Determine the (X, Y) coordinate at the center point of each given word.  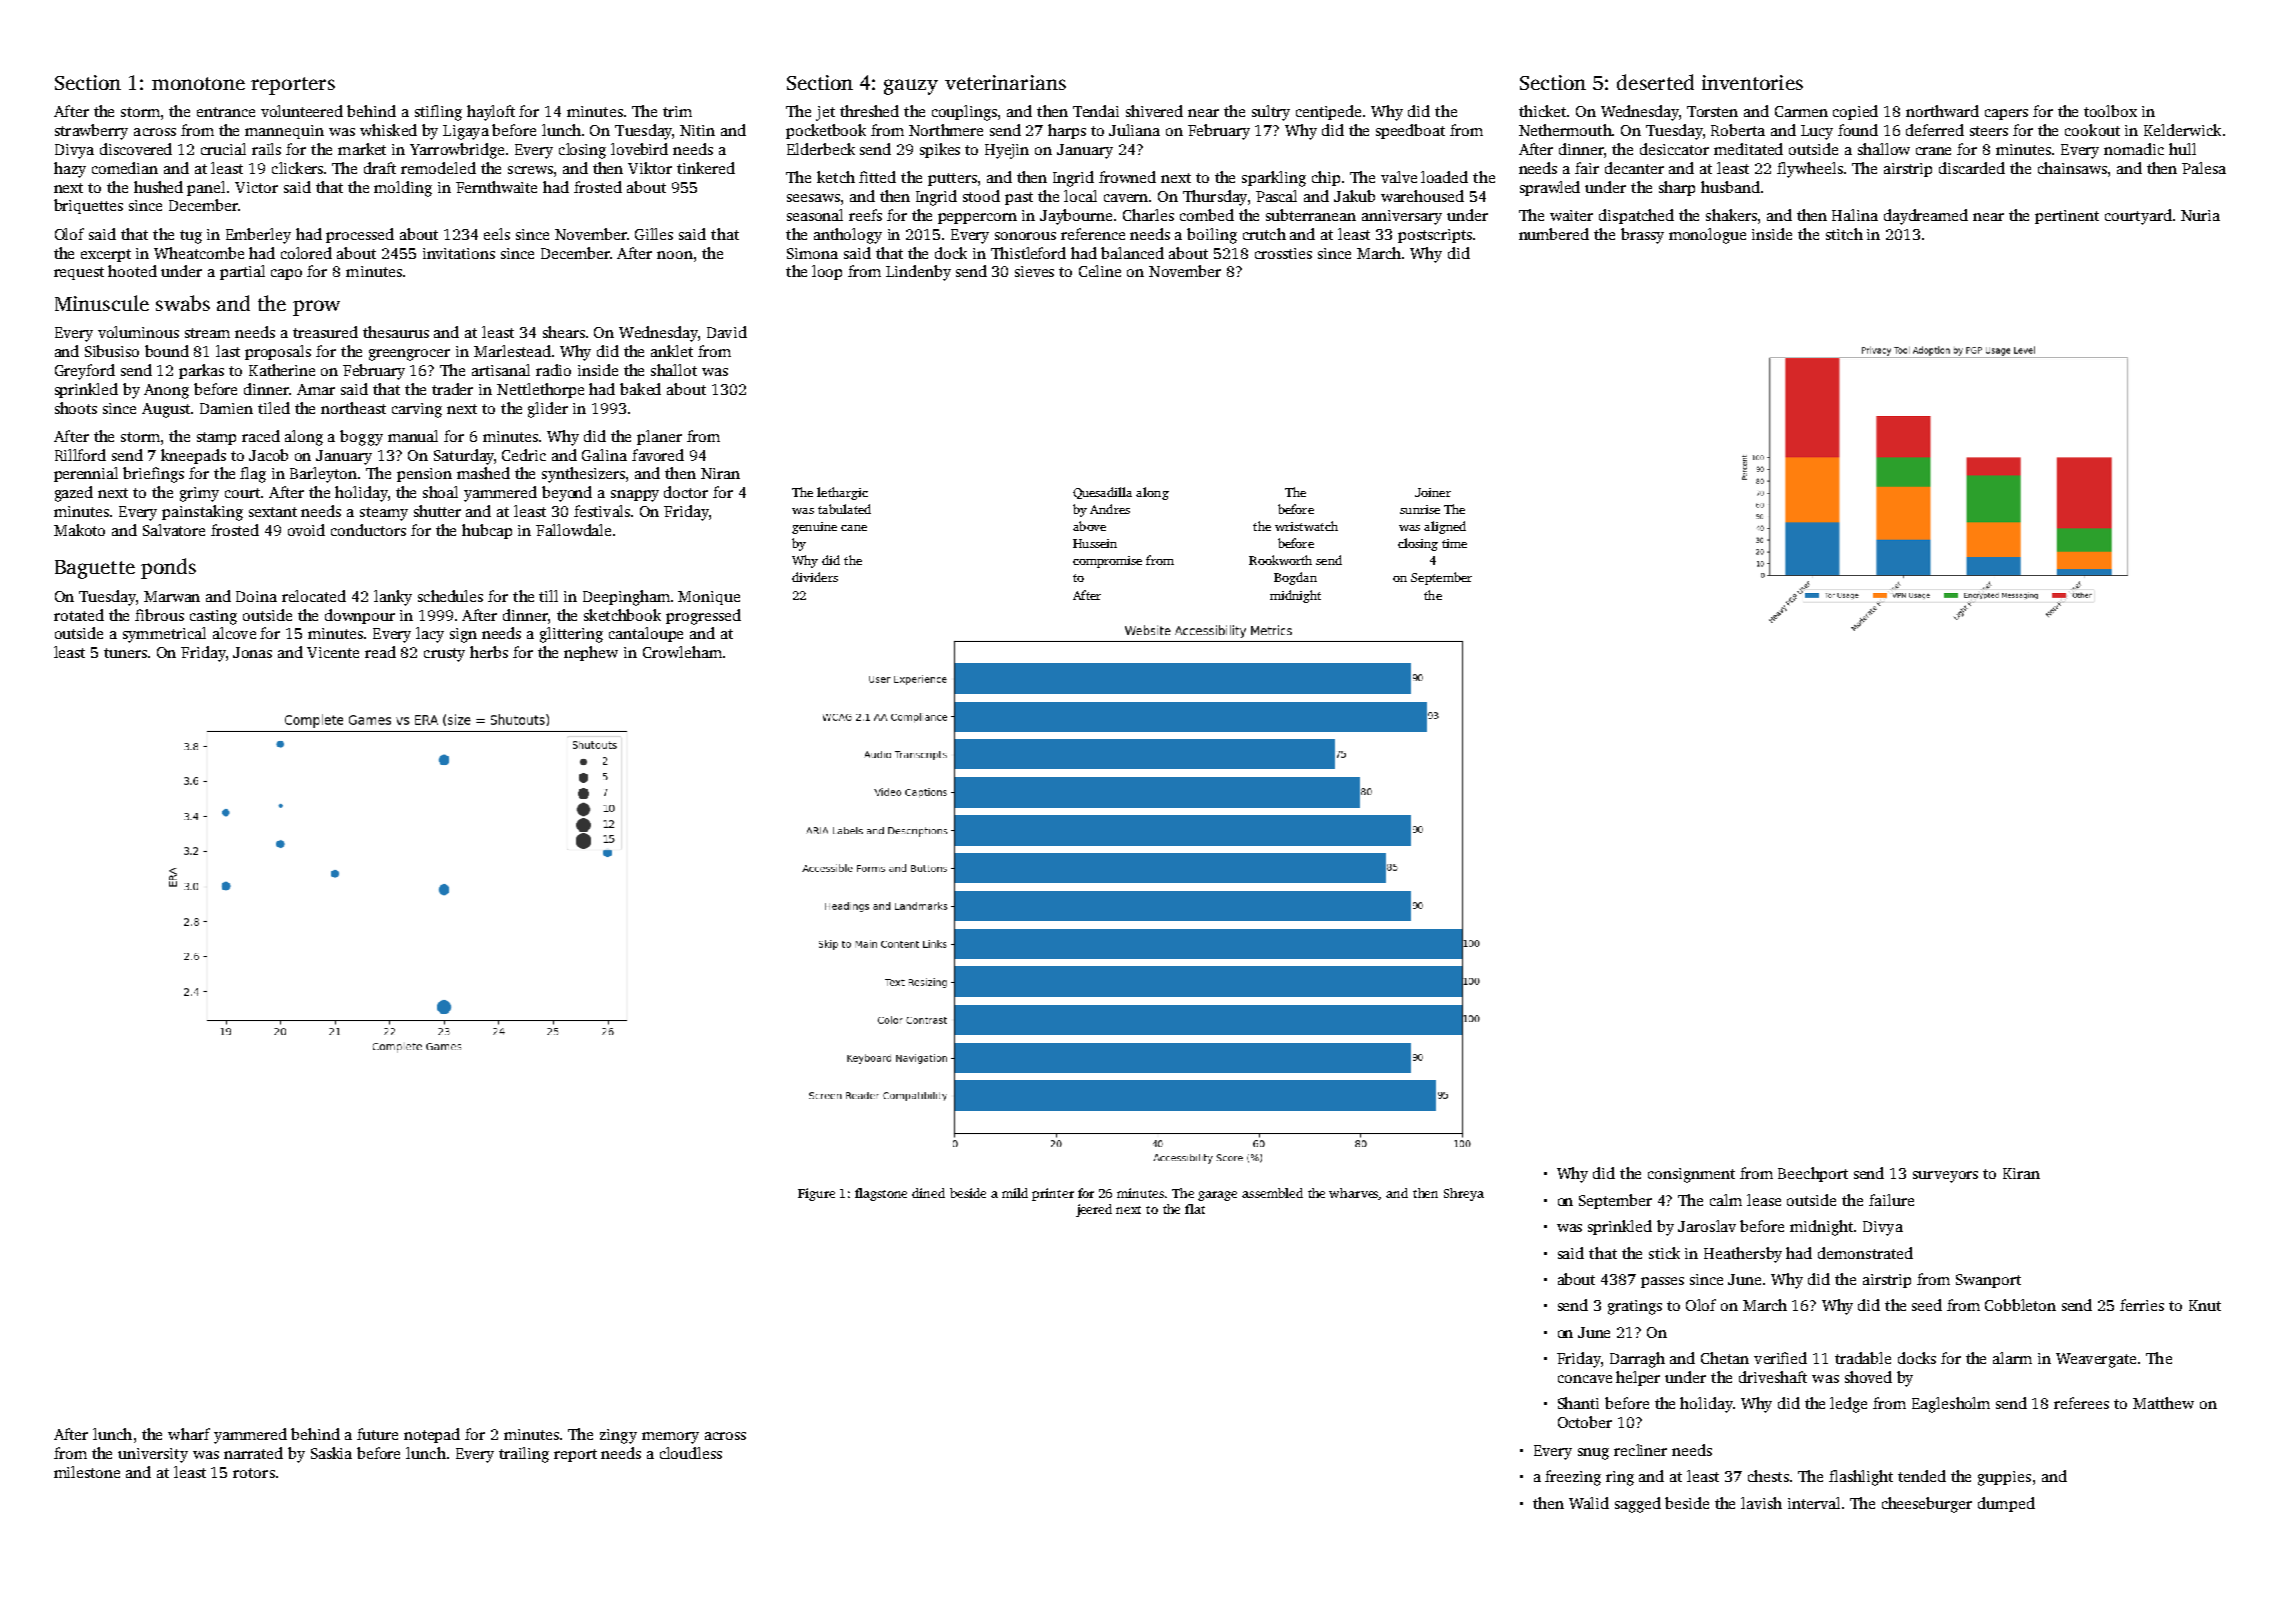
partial (242, 272)
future (377, 1434)
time (1454, 543)
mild (1015, 1193)
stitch (1844, 234)
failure (1891, 1200)
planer (659, 437)
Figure (816, 1194)
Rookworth (1280, 560)
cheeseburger (1927, 1505)
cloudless (691, 1453)
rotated (79, 615)
